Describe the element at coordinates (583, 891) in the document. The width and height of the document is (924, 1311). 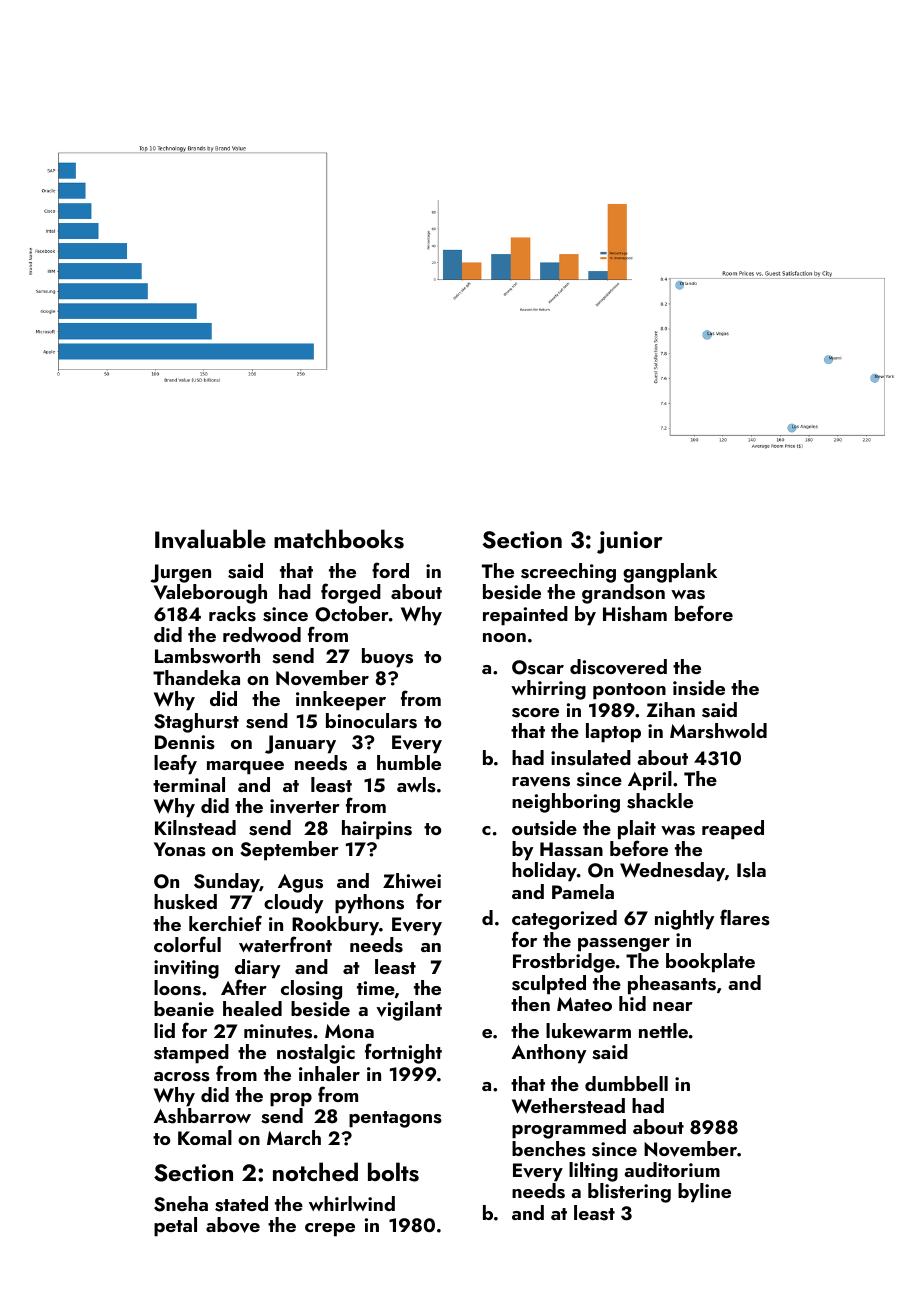
I see `Pamela` at that location.
